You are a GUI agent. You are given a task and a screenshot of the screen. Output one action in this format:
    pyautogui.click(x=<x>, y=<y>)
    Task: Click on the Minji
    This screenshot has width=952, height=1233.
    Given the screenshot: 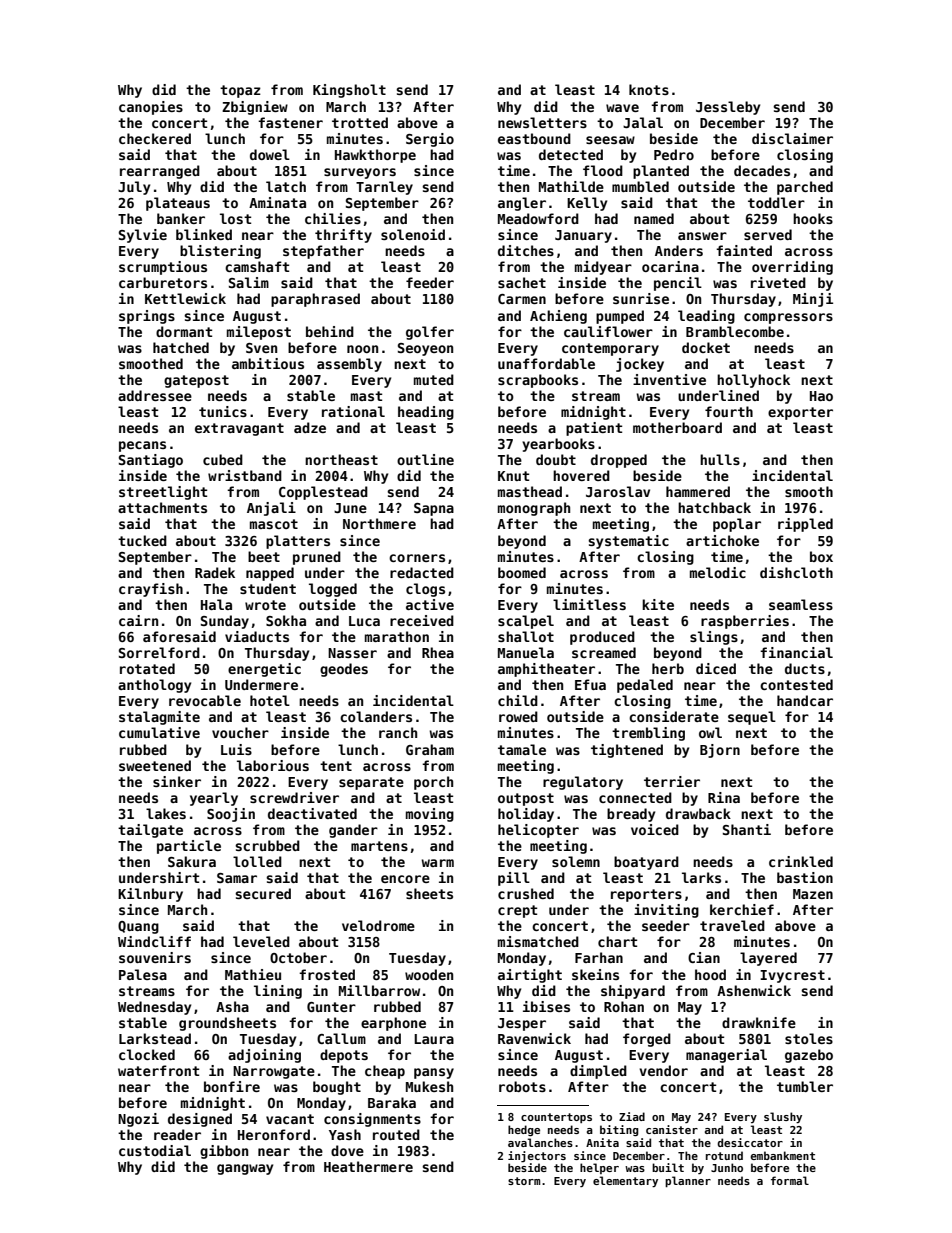 What is the action you would take?
    pyautogui.click(x=813, y=300)
